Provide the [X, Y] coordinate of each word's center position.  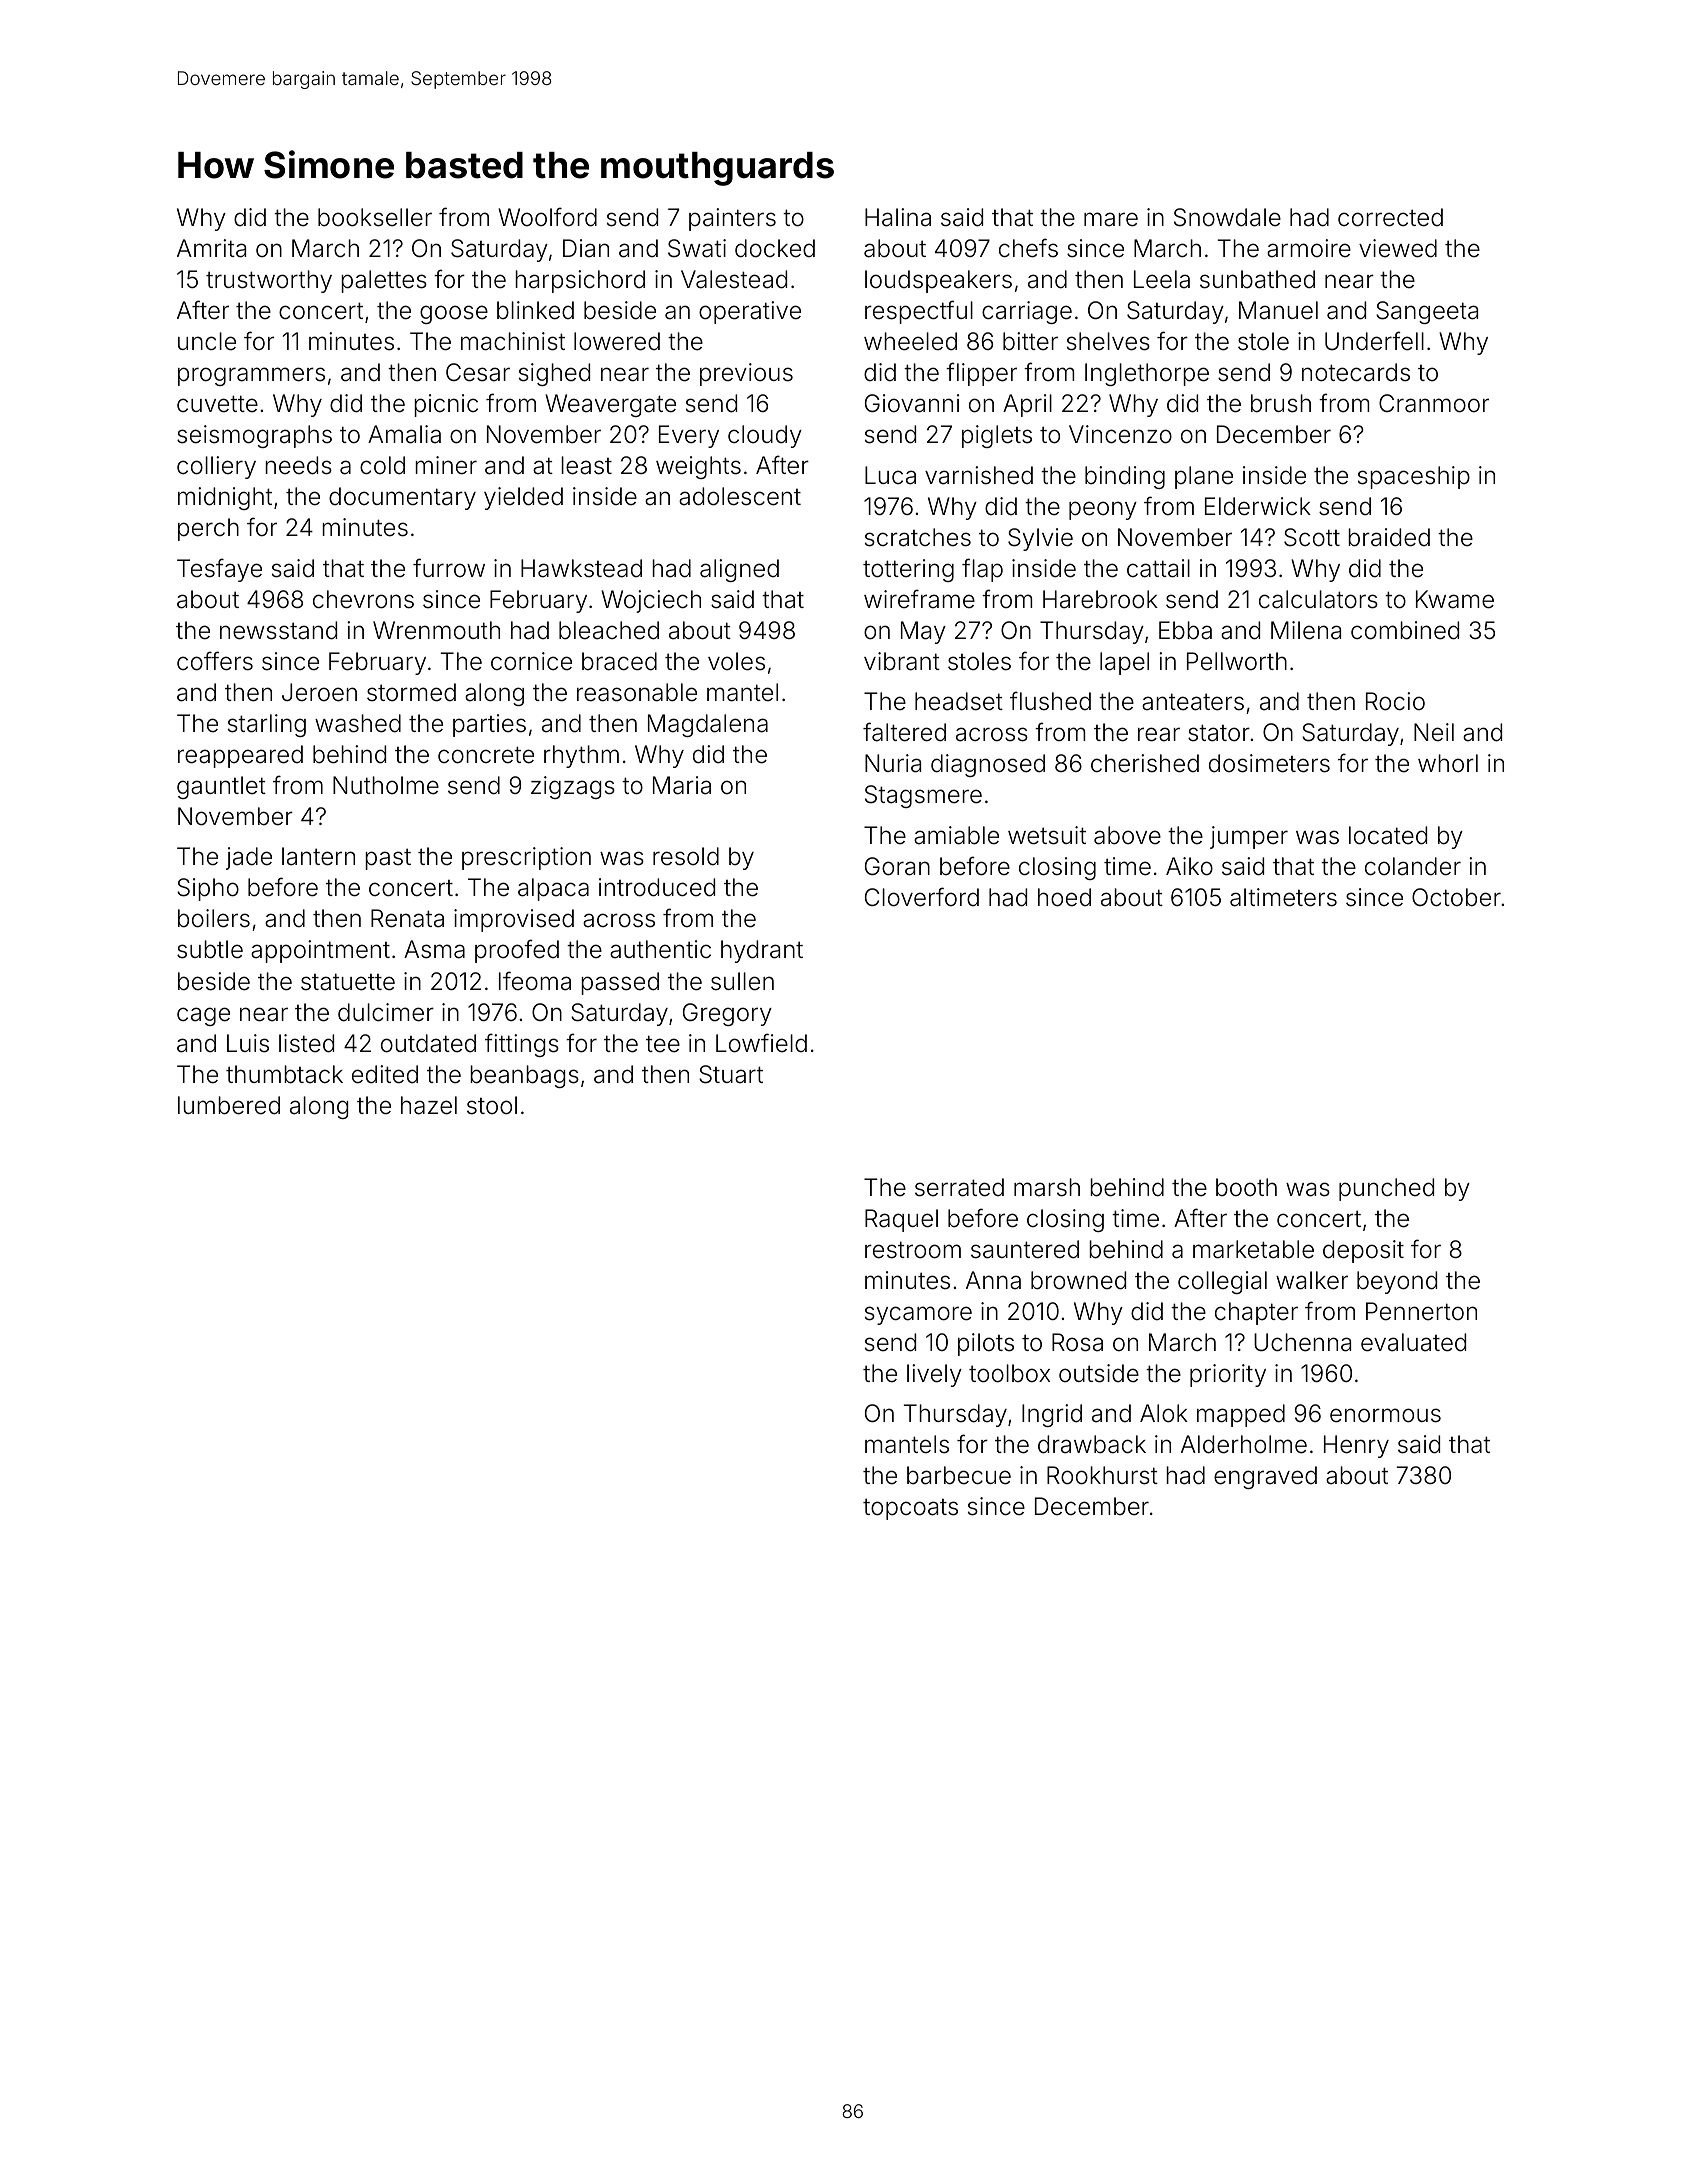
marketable [1253, 1249]
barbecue [959, 1475]
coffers [215, 661]
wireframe [919, 599]
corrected [1390, 217]
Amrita [211, 248]
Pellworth [1237, 661]
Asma [434, 949]
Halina [898, 217]
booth [1246, 1187]
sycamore [918, 1315]
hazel [429, 1105]
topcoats [910, 1509]
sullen [742, 981]
